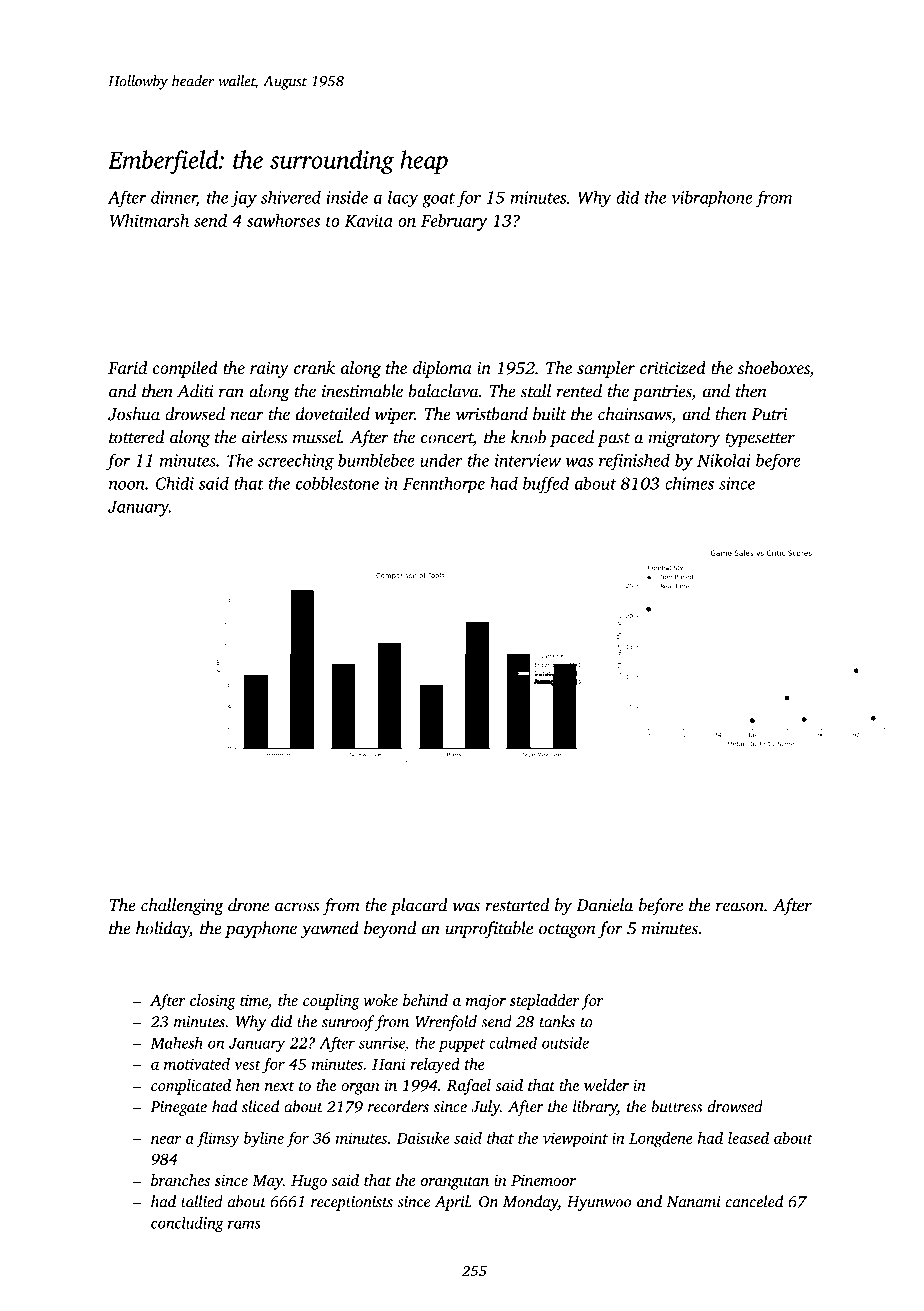 The image size is (924, 1311). What do you see at coordinates (712, 199) in the screenshot?
I see `vibraphone` at bounding box center [712, 199].
